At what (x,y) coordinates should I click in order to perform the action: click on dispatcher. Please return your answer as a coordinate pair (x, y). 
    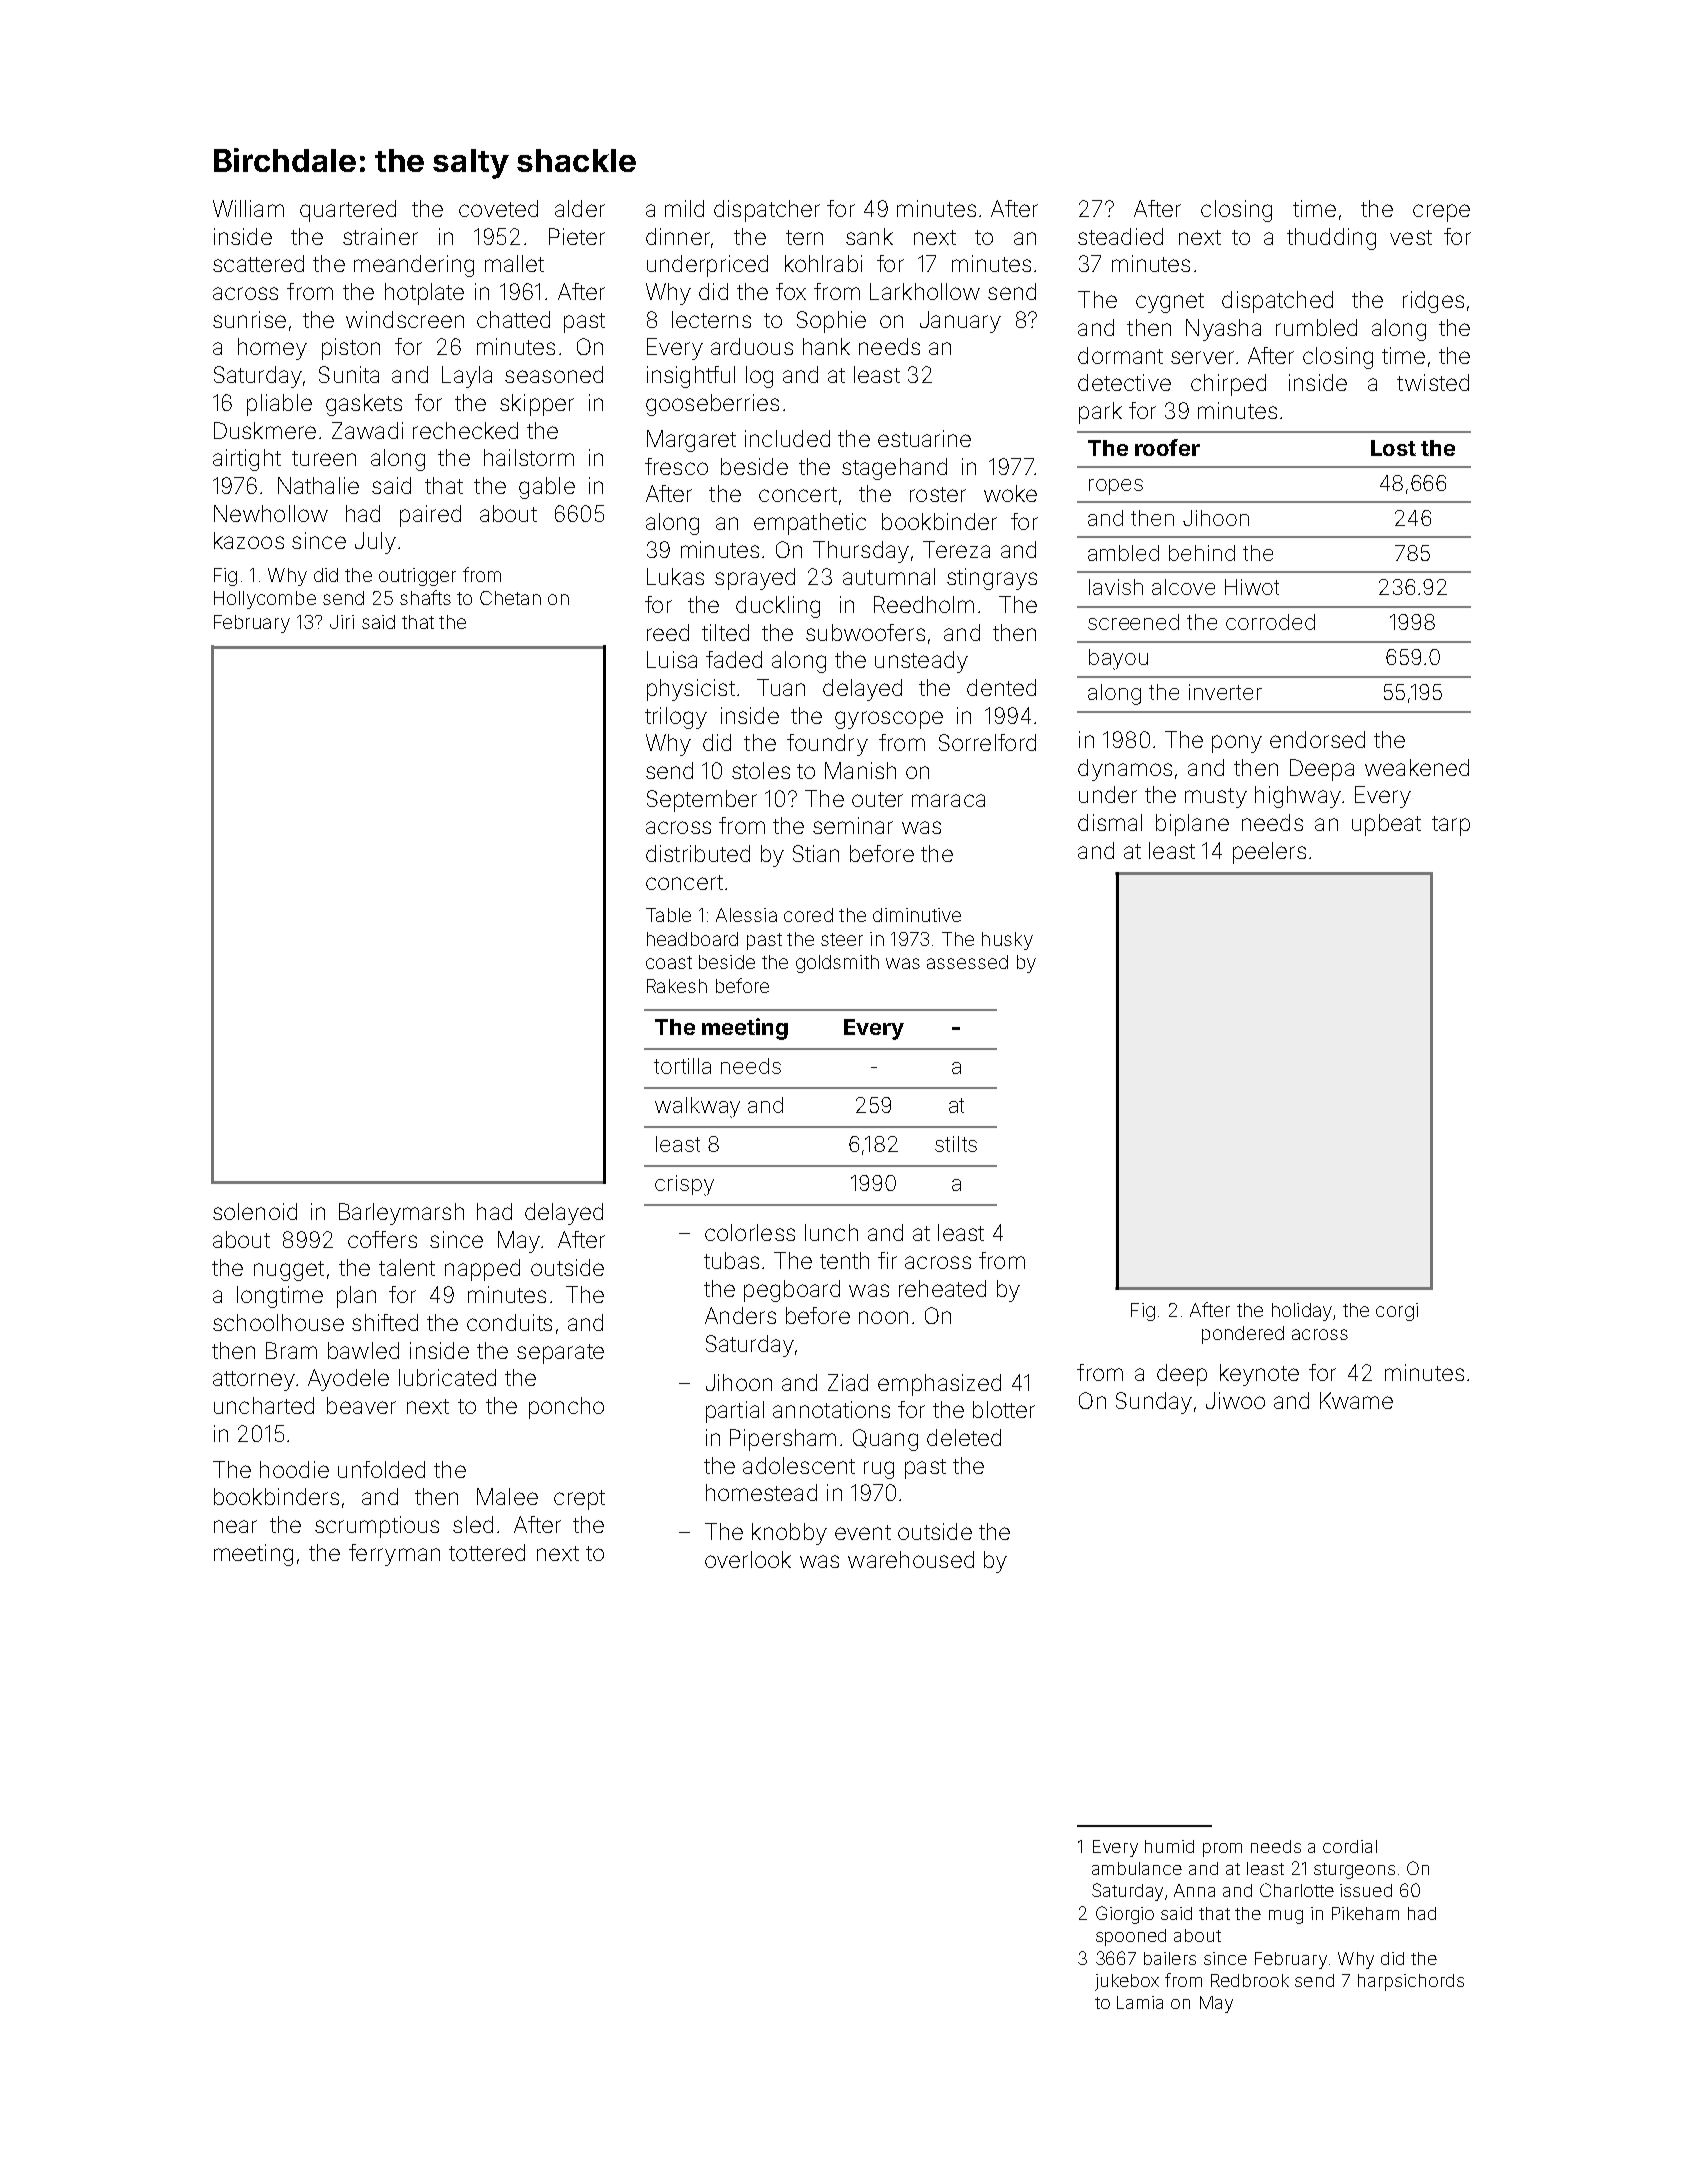
    Looking at the image, I should click on (767, 211).
